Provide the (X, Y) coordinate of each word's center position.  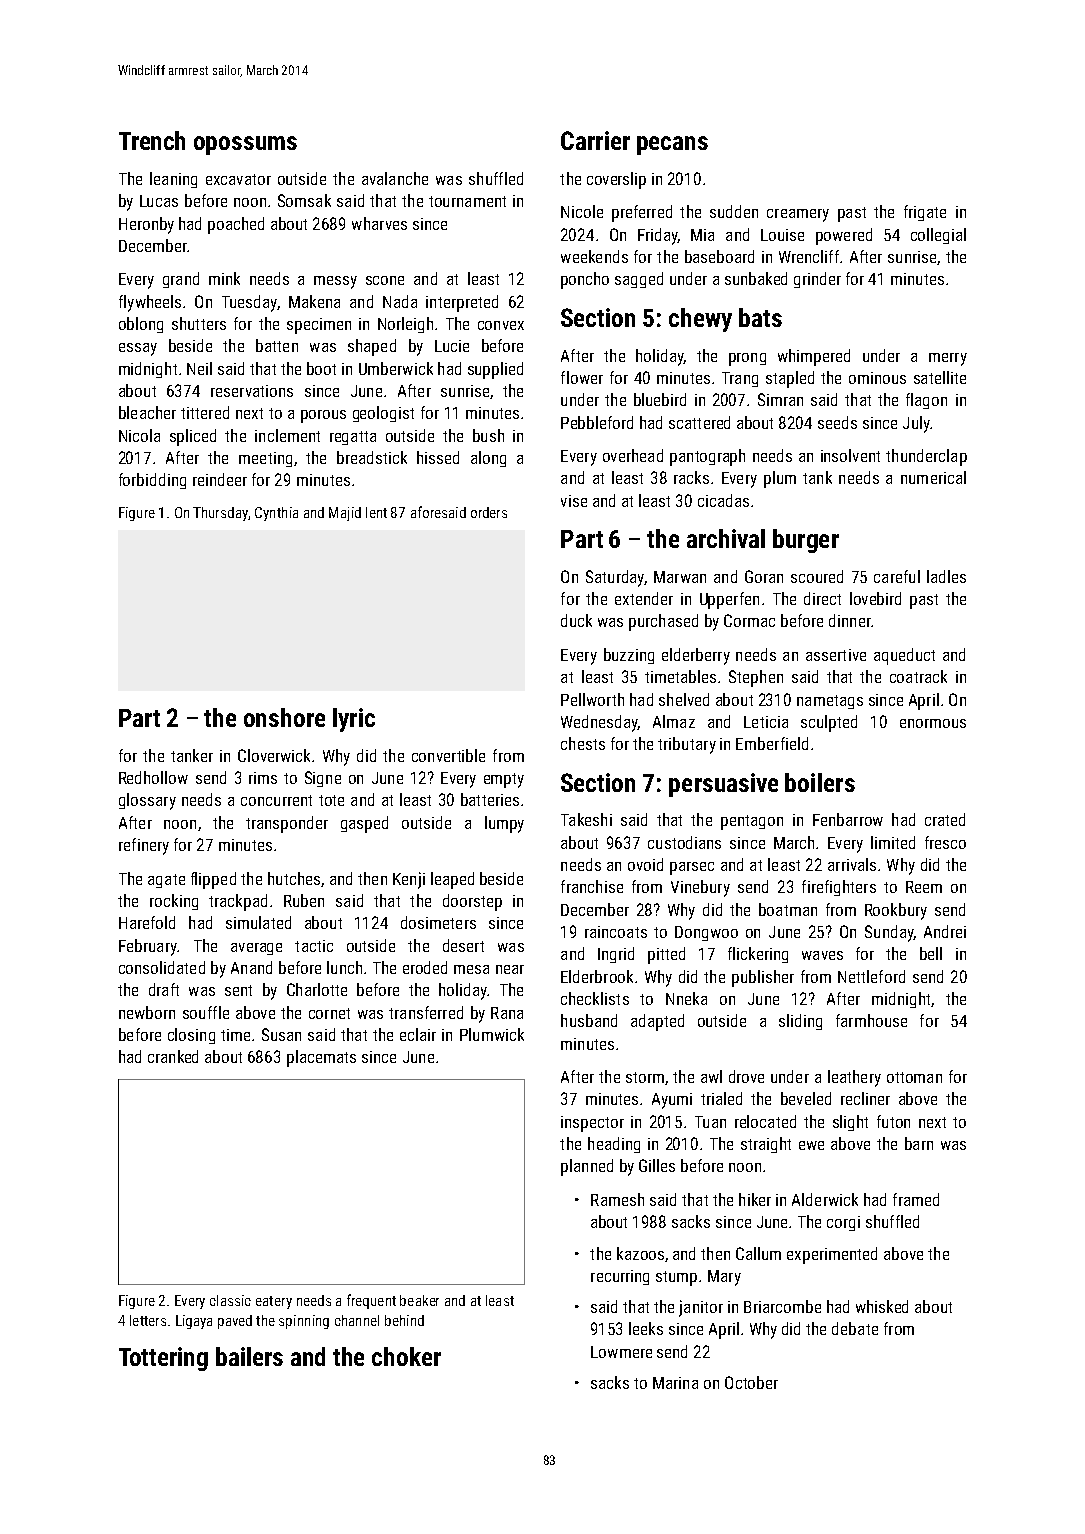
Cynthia (276, 514)
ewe (811, 1145)
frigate (925, 213)
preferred (642, 213)
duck (576, 620)
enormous (933, 723)
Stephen (756, 678)
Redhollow (153, 777)
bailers (249, 1356)
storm (645, 1077)
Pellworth (592, 699)
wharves (379, 223)
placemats (321, 1058)
